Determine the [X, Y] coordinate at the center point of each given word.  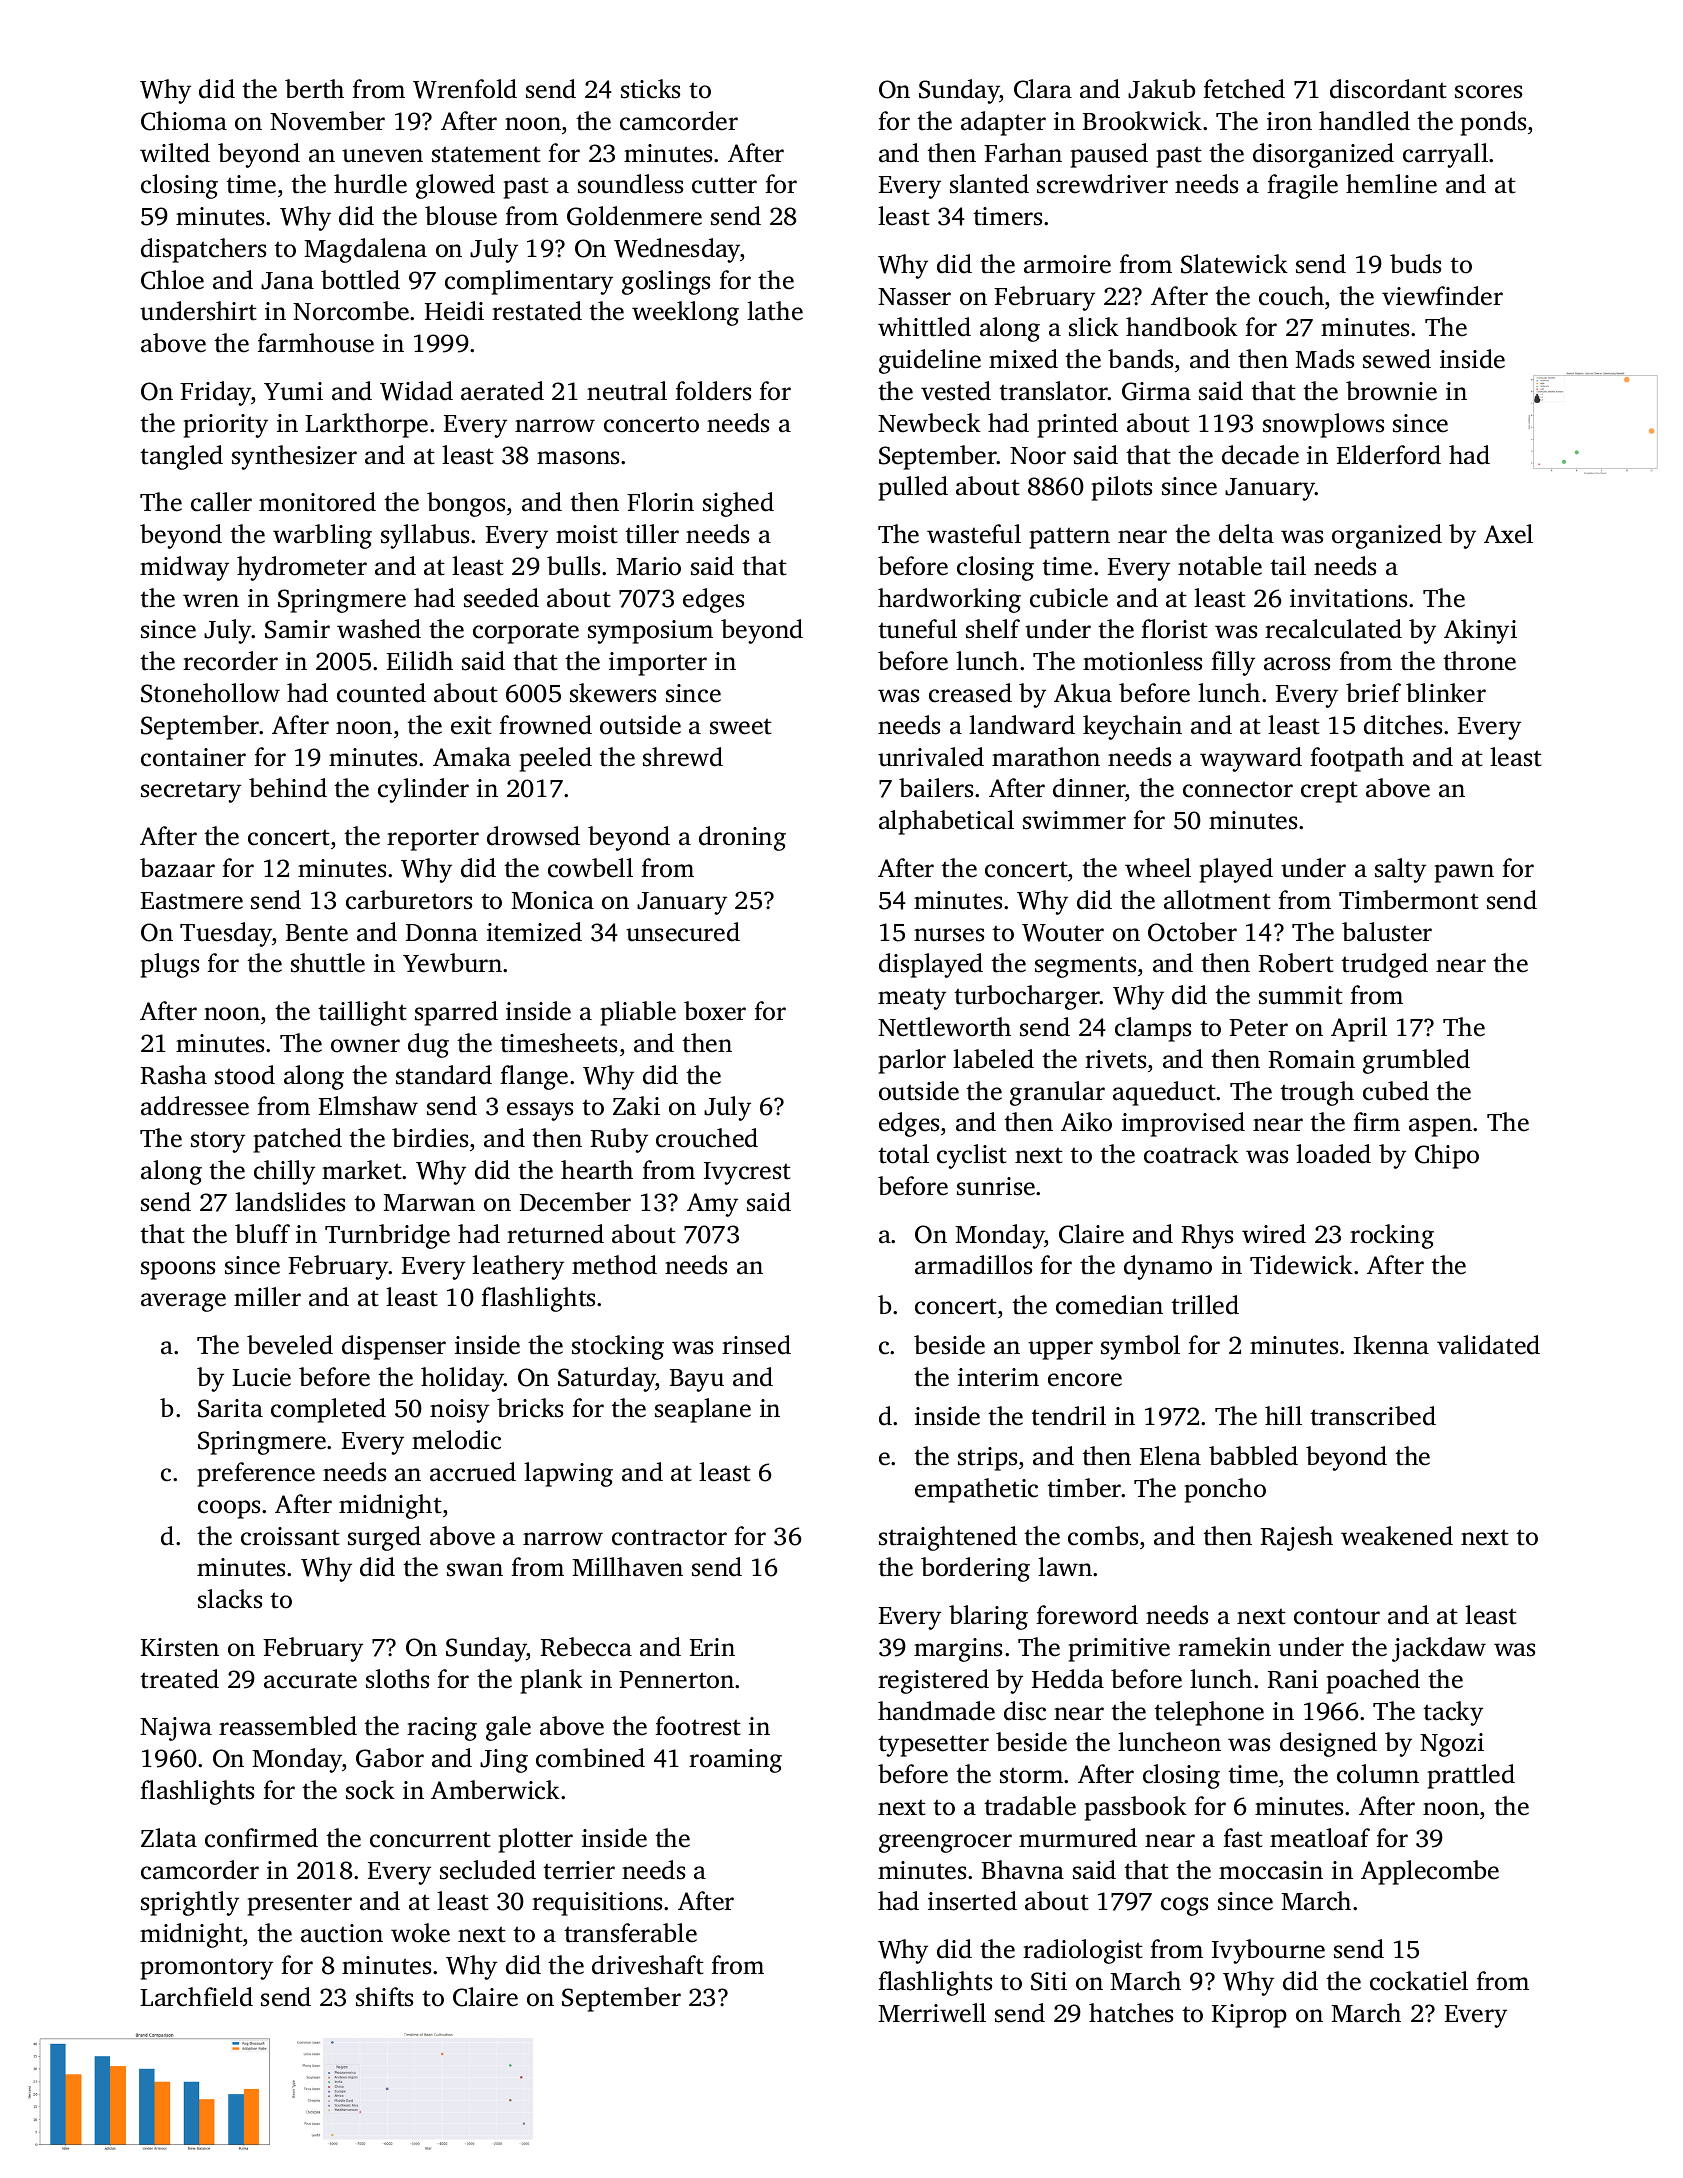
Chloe [172, 280]
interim [998, 1377]
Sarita [230, 1408]
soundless [630, 184]
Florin [660, 502]
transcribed [1373, 1416]
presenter [300, 1905]
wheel [1158, 868]
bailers [936, 788]
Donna [442, 933]
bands [1140, 359]
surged [384, 1538]
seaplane [703, 1410]
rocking [1392, 1236]
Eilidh [420, 661]
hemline [1391, 184]
